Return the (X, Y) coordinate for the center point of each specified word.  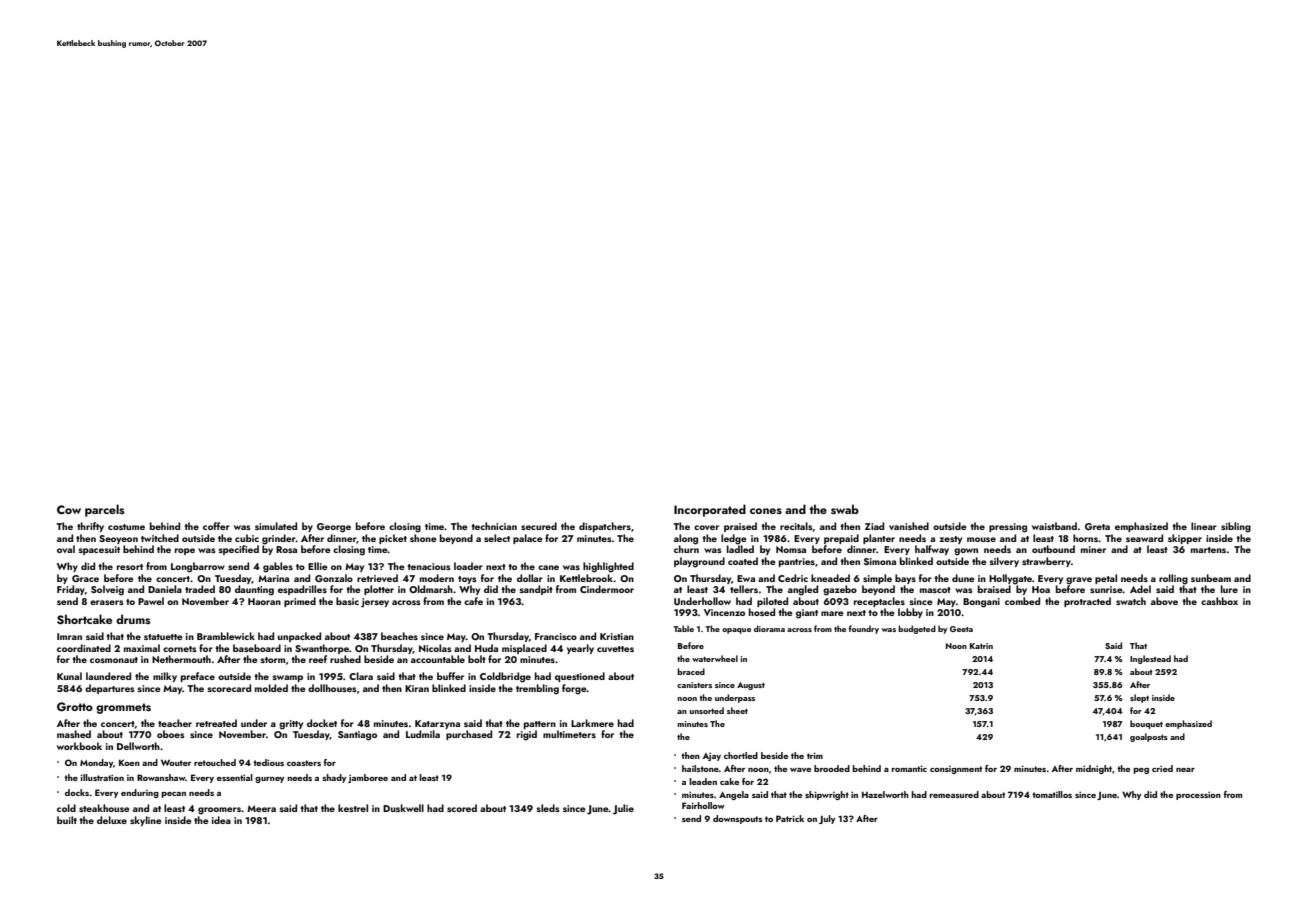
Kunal (69, 676)
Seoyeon (118, 539)
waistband (1054, 526)
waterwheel (715, 658)
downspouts (737, 819)
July (827, 819)
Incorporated (710, 510)
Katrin (981, 646)
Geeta (961, 629)
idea (221, 820)
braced (691, 671)
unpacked (299, 637)
